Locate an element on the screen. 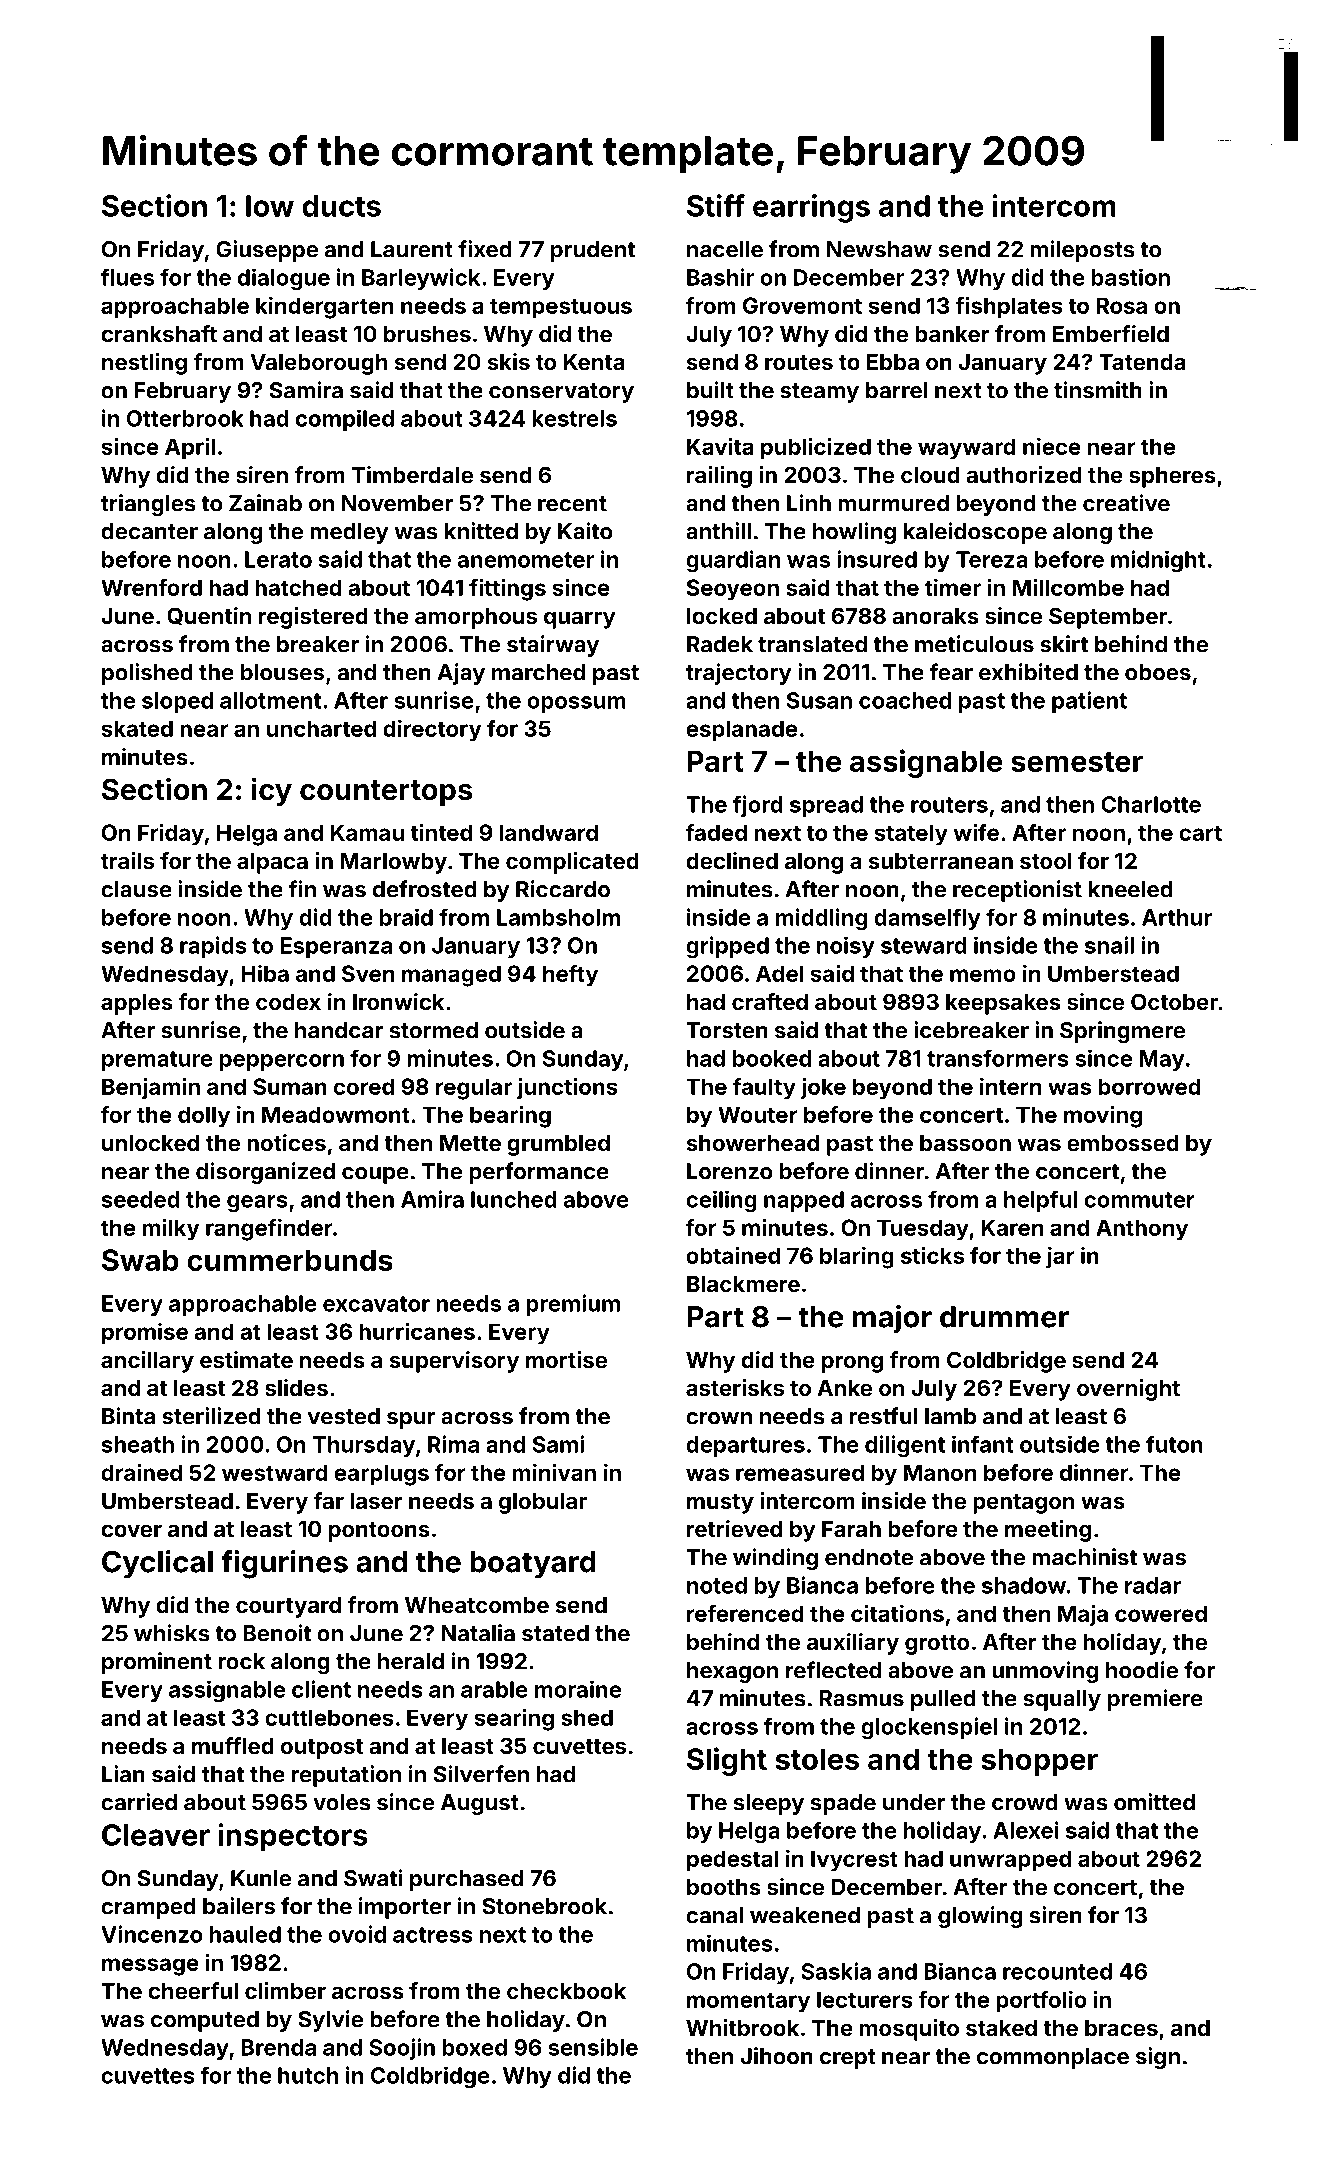 Image resolution: width=1326 pixels, height=2184 pixels. faded is located at coordinates (716, 832).
